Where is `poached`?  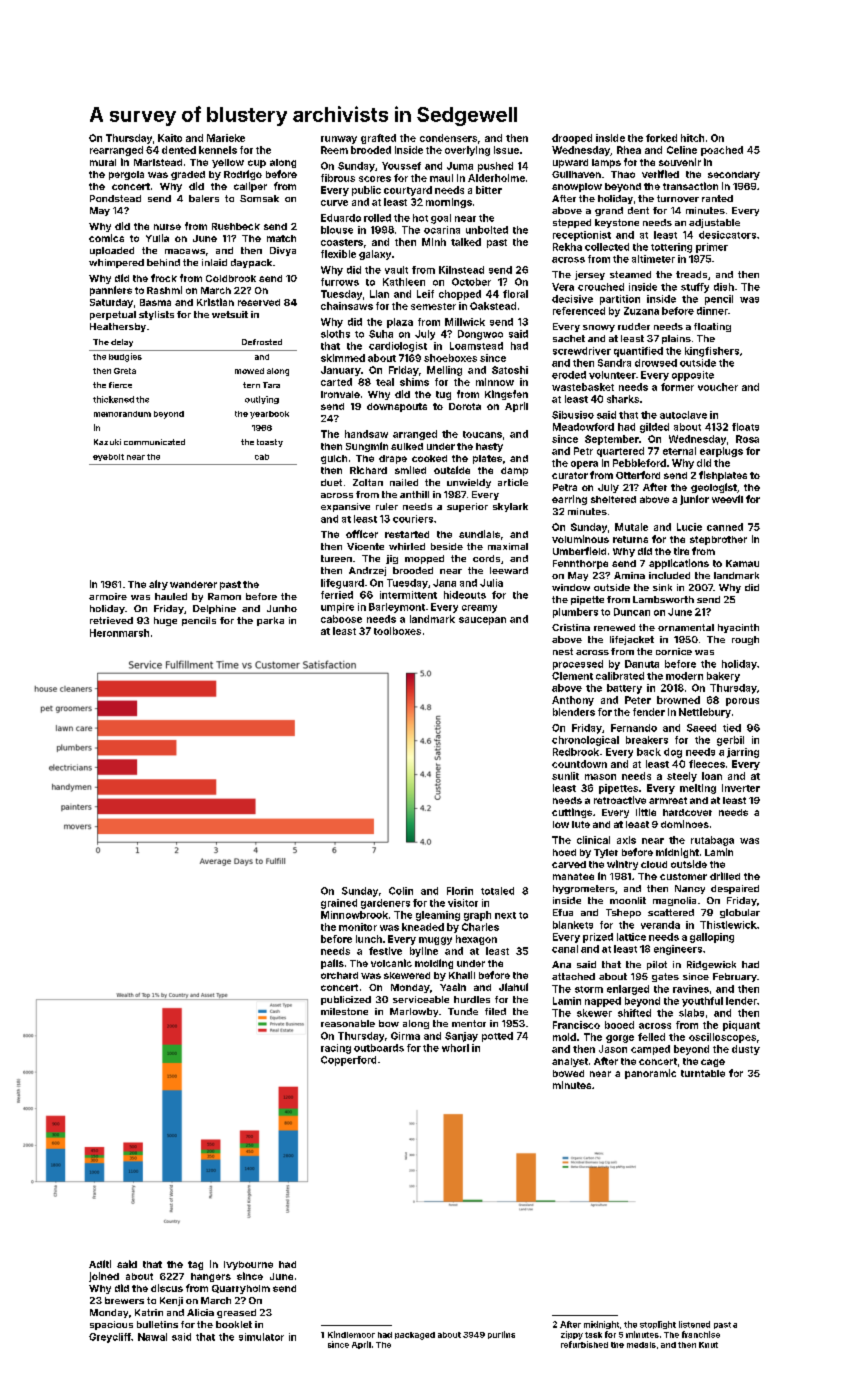 poached is located at coordinates (722, 151).
